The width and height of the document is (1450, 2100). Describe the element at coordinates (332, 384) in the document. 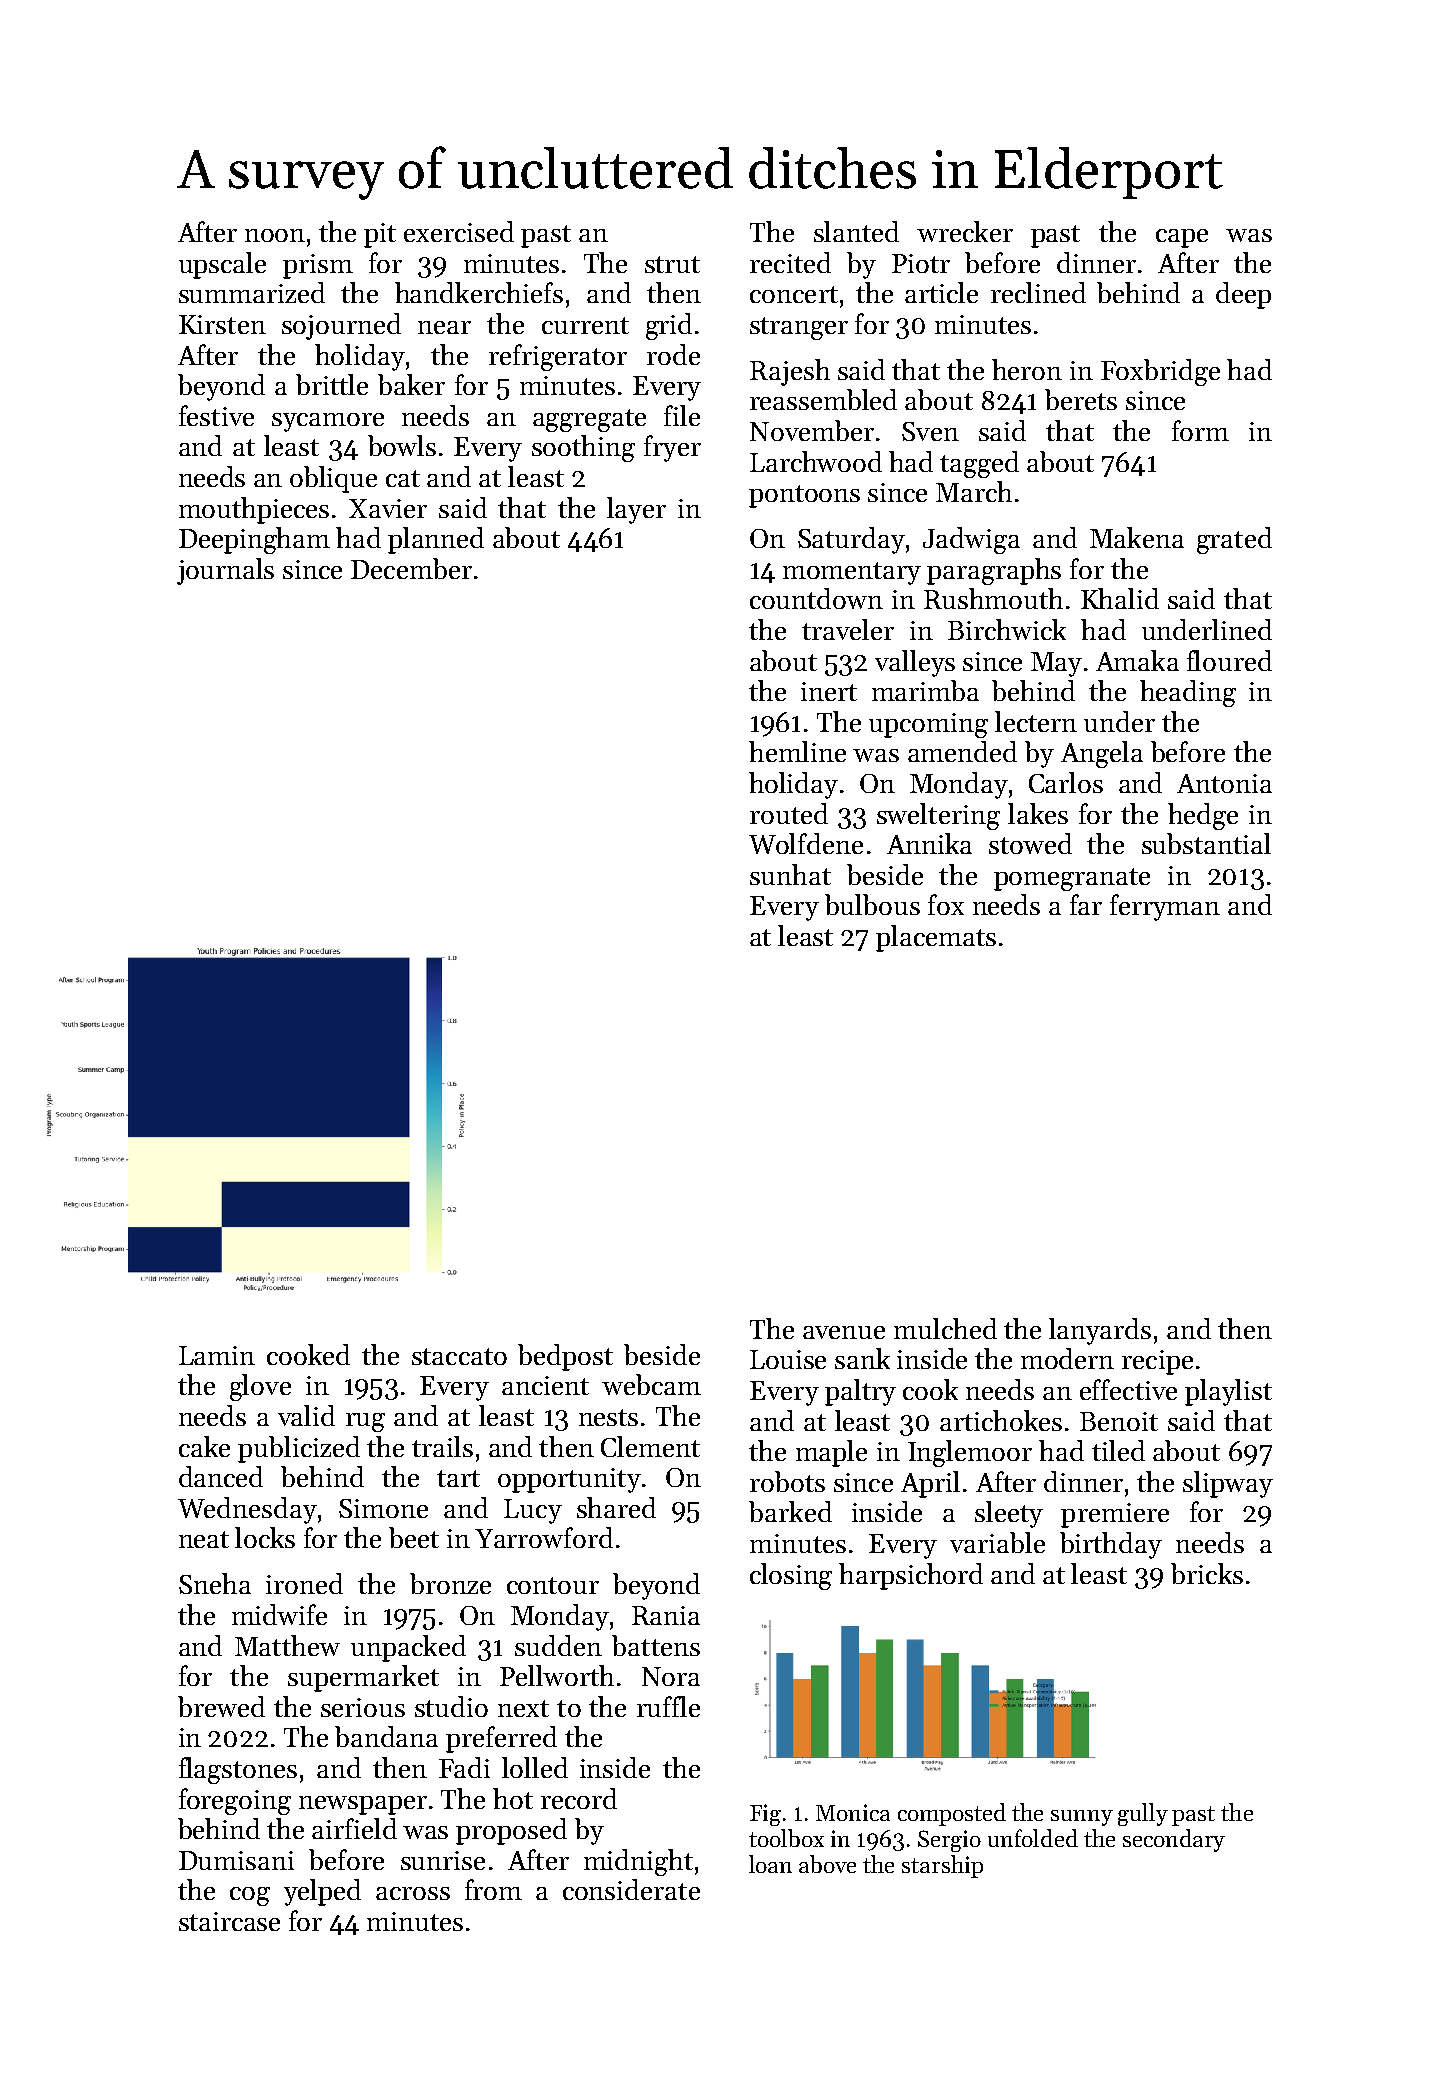

I see `brittle` at that location.
